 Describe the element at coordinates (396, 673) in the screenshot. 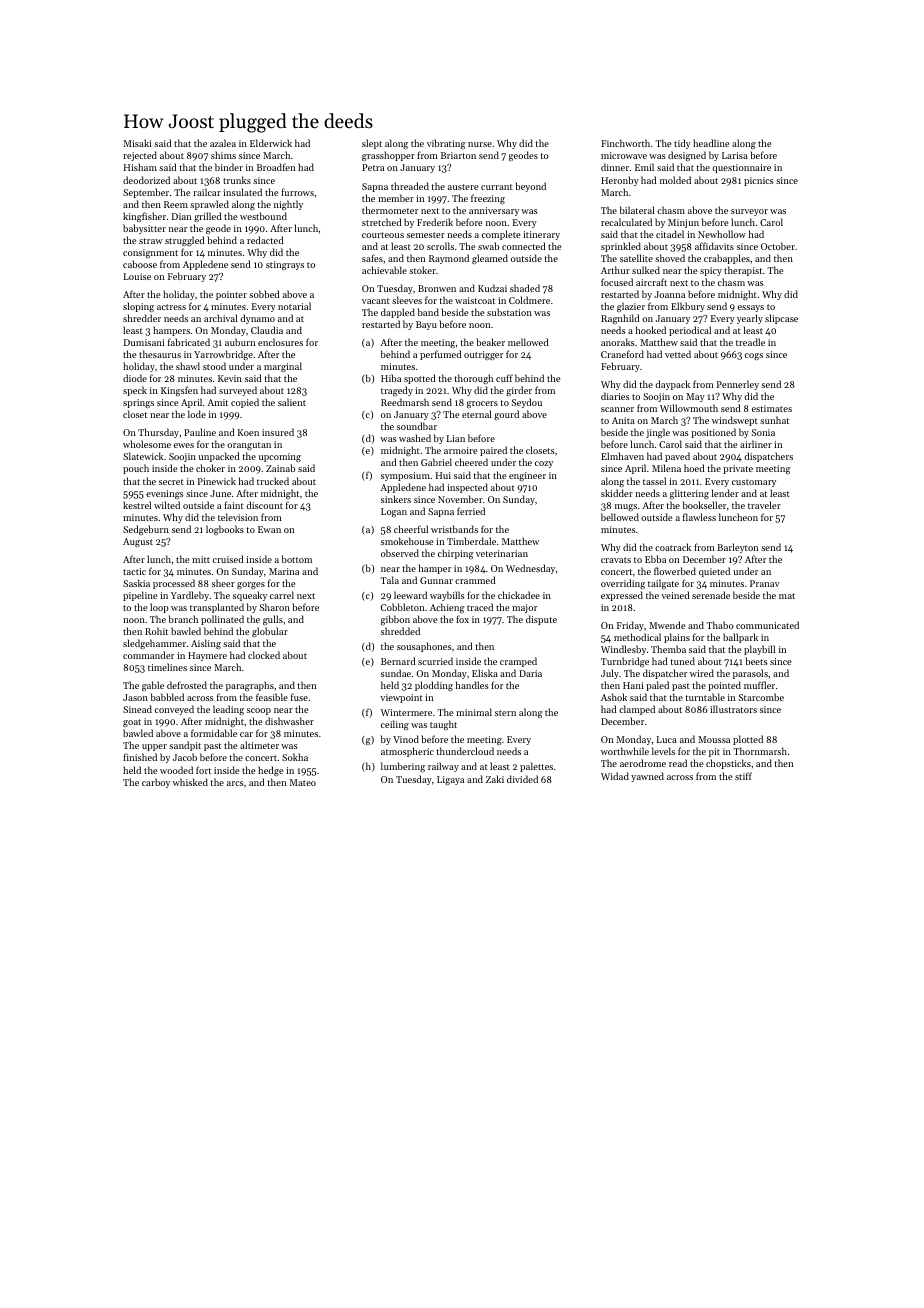

I see `sundae` at that location.
